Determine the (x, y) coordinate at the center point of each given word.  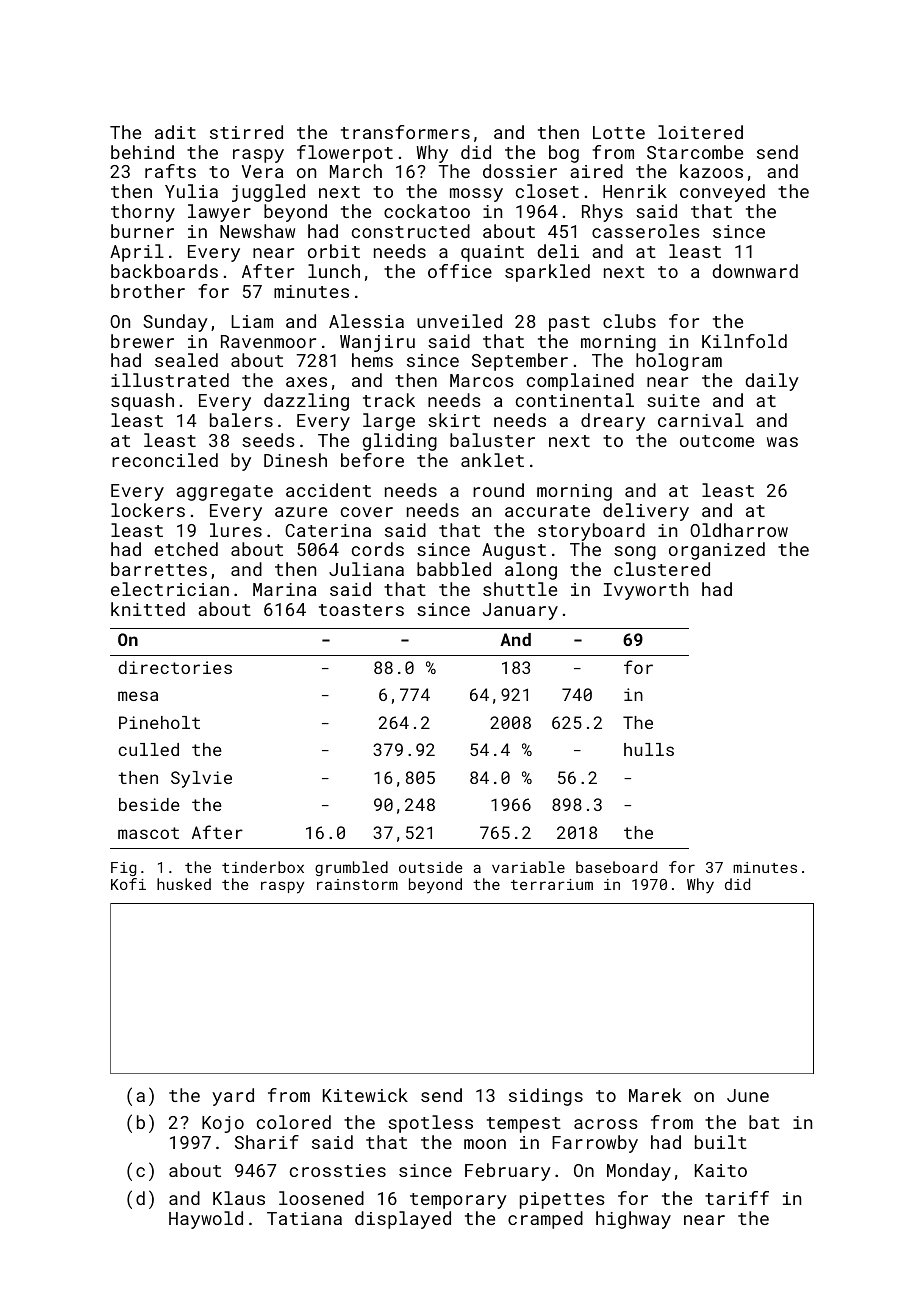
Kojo (223, 1124)
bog (564, 154)
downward (755, 271)
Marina (284, 589)
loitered (700, 132)
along (531, 571)
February (508, 1172)
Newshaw (257, 231)
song (635, 553)
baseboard (616, 867)
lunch (334, 271)
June (748, 1095)
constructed (411, 231)
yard (233, 1097)
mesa (138, 696)
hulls (649, 749)
